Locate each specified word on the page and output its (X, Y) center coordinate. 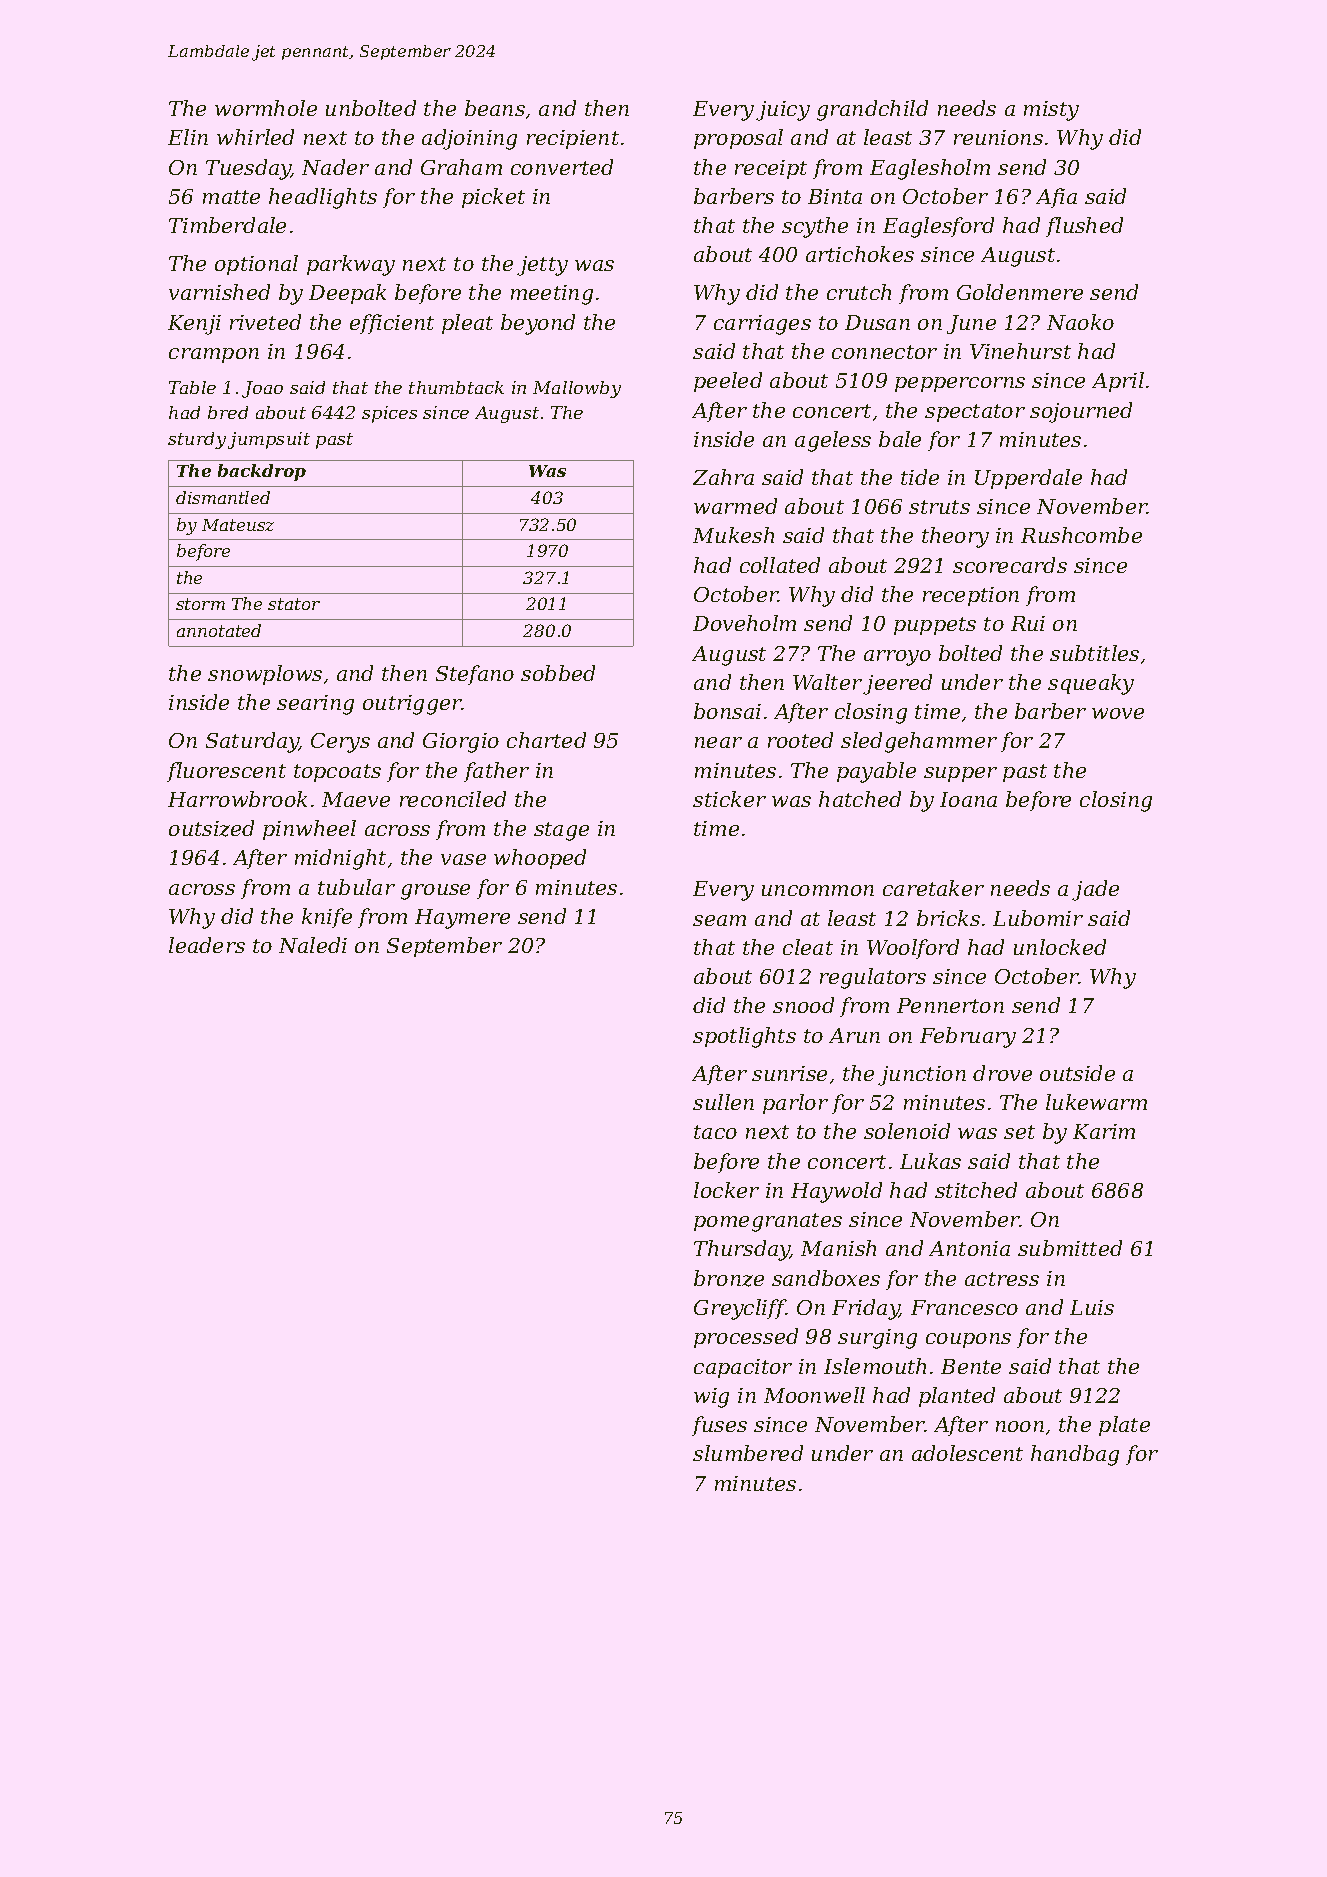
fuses (719, 1426)
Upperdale (1028, 479)
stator (294, 604)
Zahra (723, 477)
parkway (351, 265)
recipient (573, 139)
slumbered (748, 1453)
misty (1051, 111)
